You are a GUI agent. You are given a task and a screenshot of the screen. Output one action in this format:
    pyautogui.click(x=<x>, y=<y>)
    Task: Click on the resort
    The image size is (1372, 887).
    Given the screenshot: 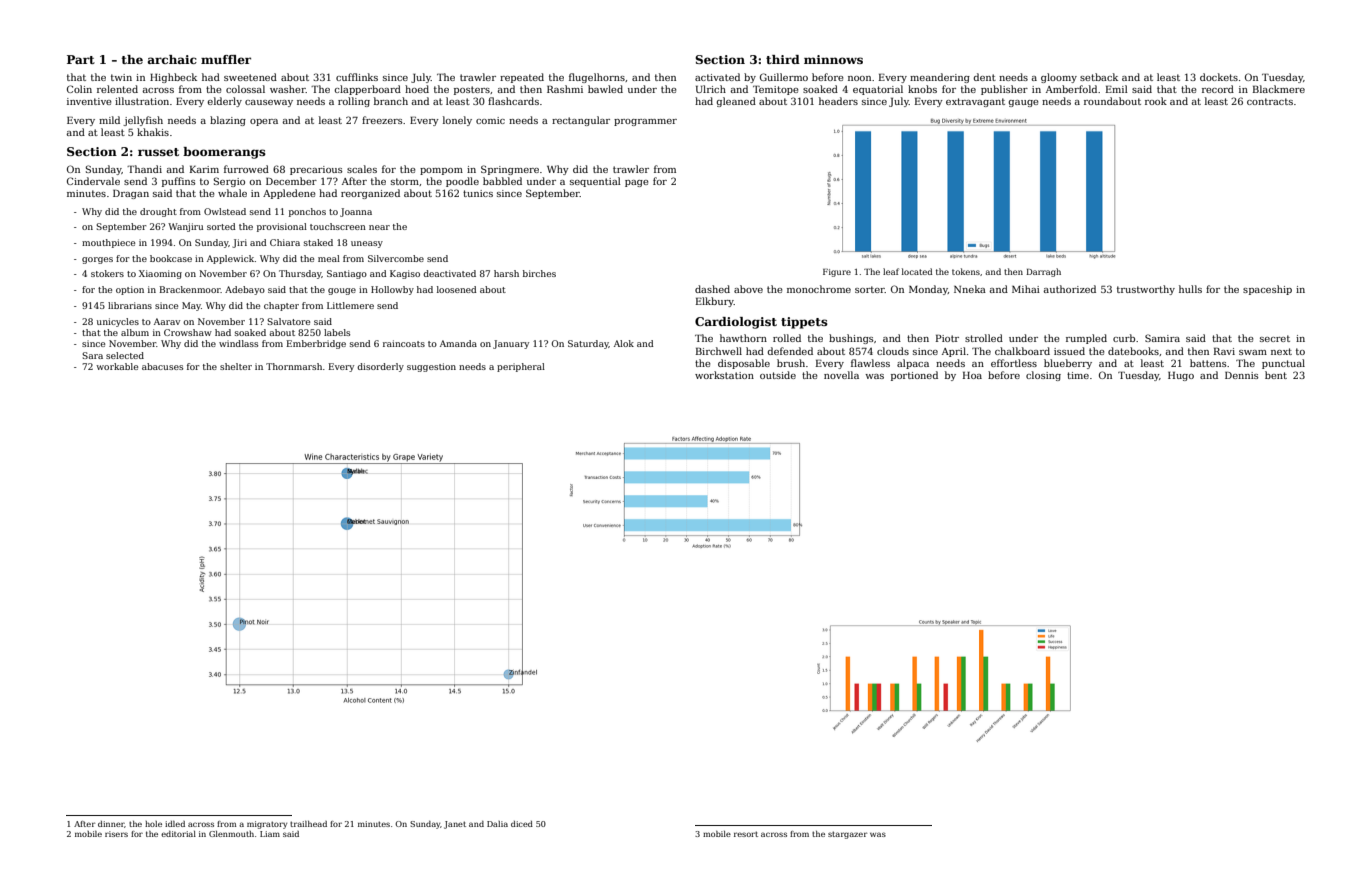 What is the action you would take?
    pyautogui.click(x=746, y=834)
